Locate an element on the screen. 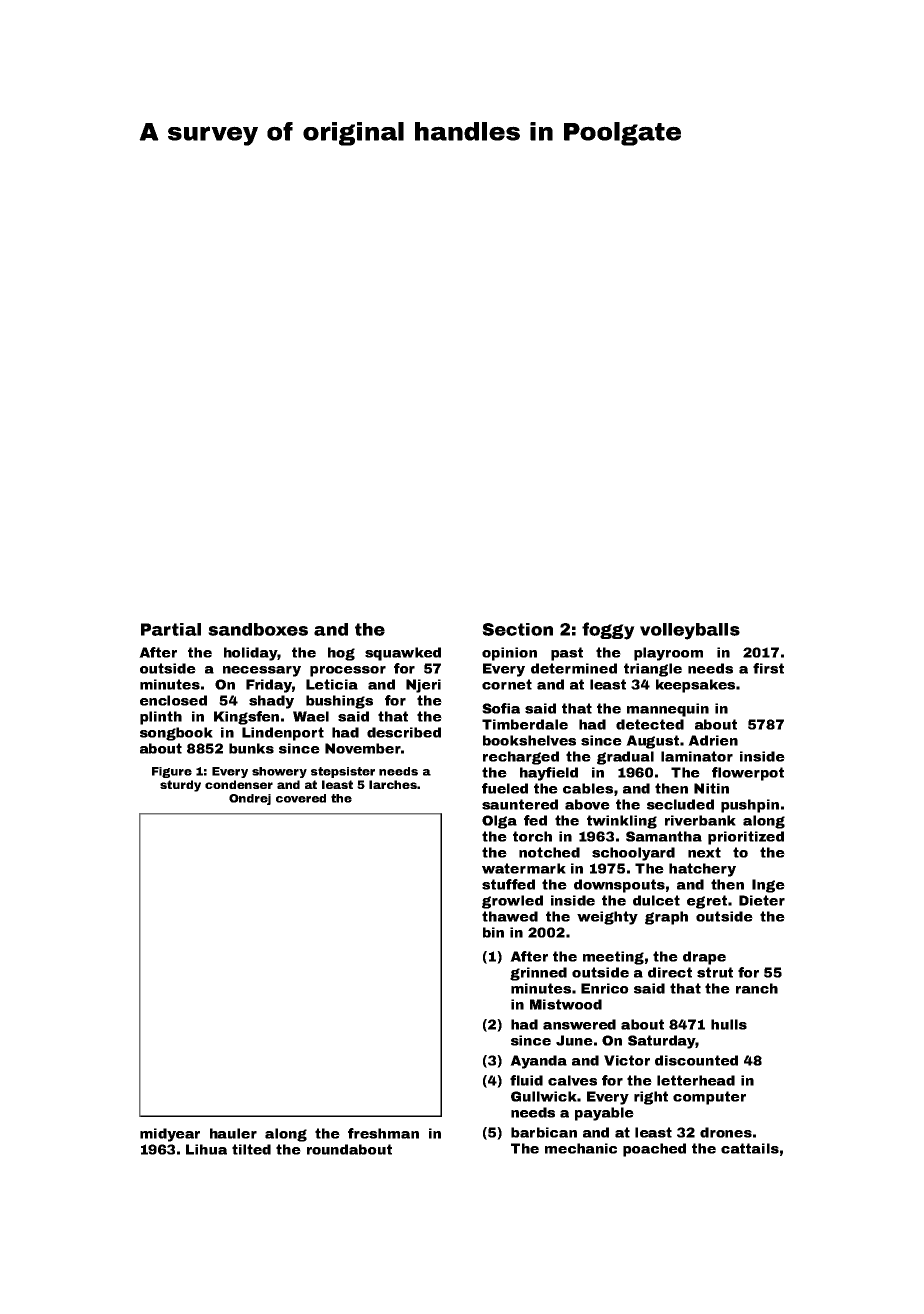  Mistwood is located at coordinates (566, 1004).
